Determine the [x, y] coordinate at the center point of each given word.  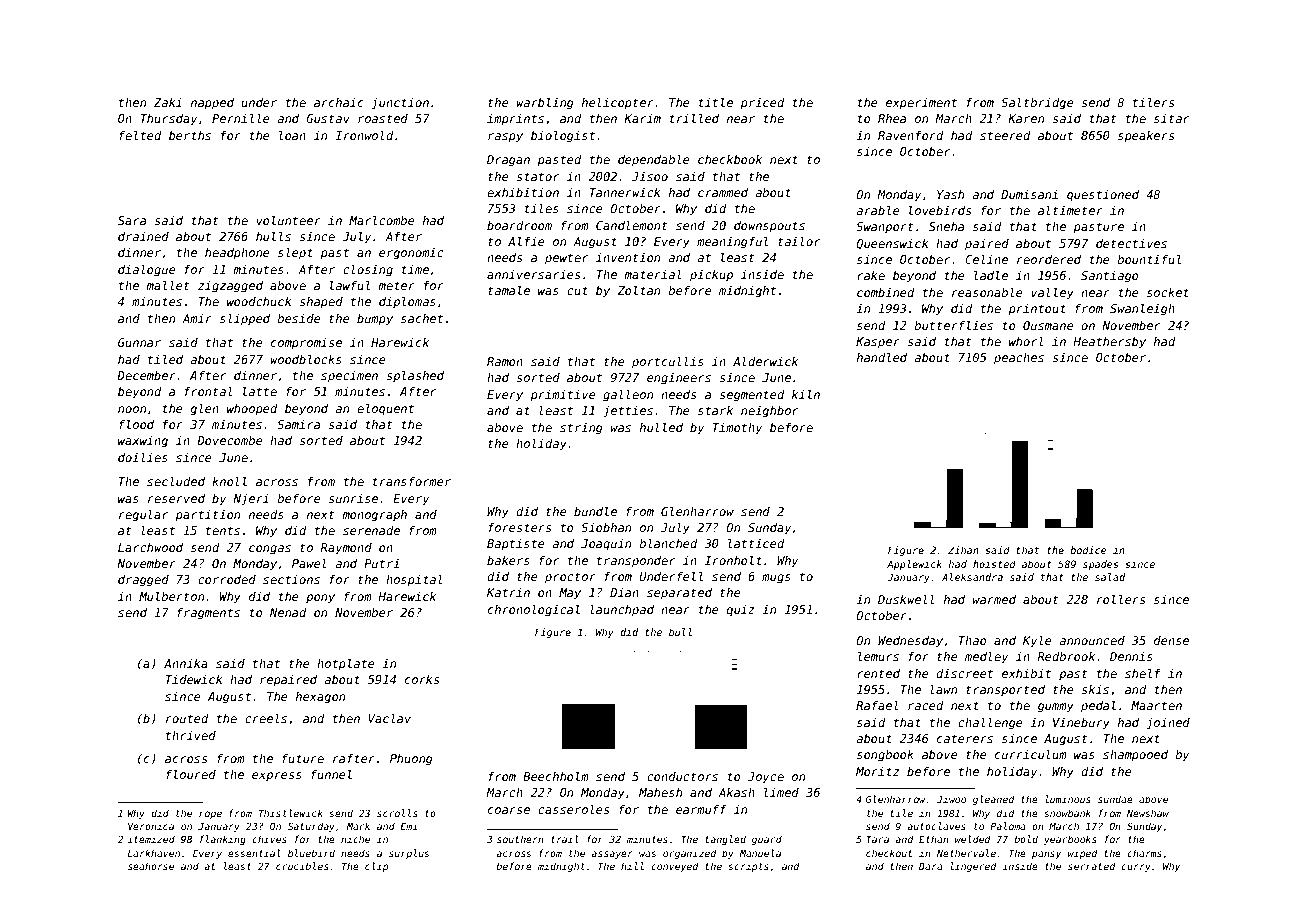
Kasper [878, 343]
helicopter [618, 104]
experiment [921, 104]
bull [680, 632]
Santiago [1110, 277]
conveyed [675, 867]
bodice [1088, 550]
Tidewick [194, 679]
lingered [973, 867]
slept [295, 254]
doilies [143, 457]
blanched [668, 543]
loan [292, 135]
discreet [964, 673]
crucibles [302, 866]
